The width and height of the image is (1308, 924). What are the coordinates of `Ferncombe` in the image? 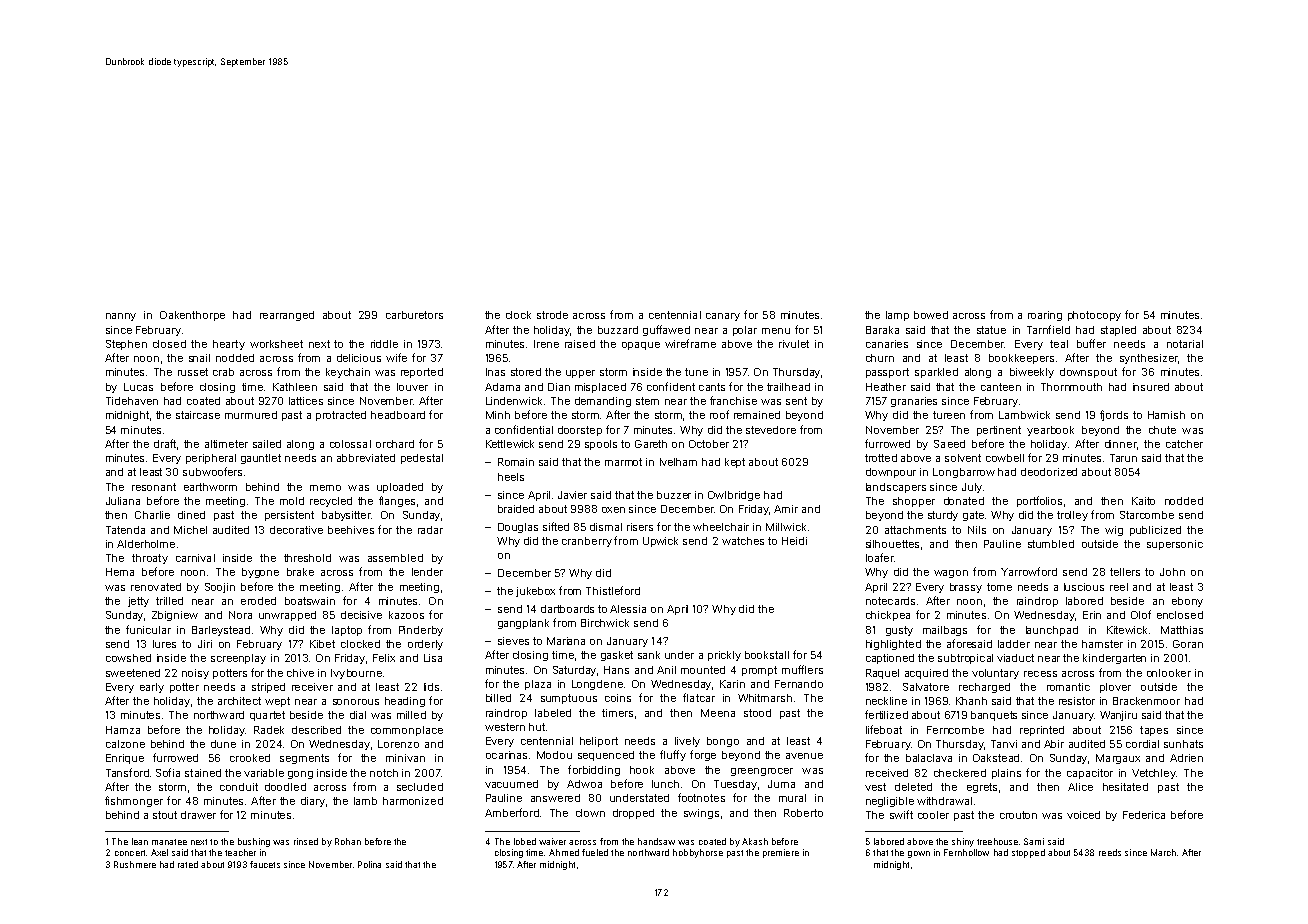 It's located at (955, 730).
